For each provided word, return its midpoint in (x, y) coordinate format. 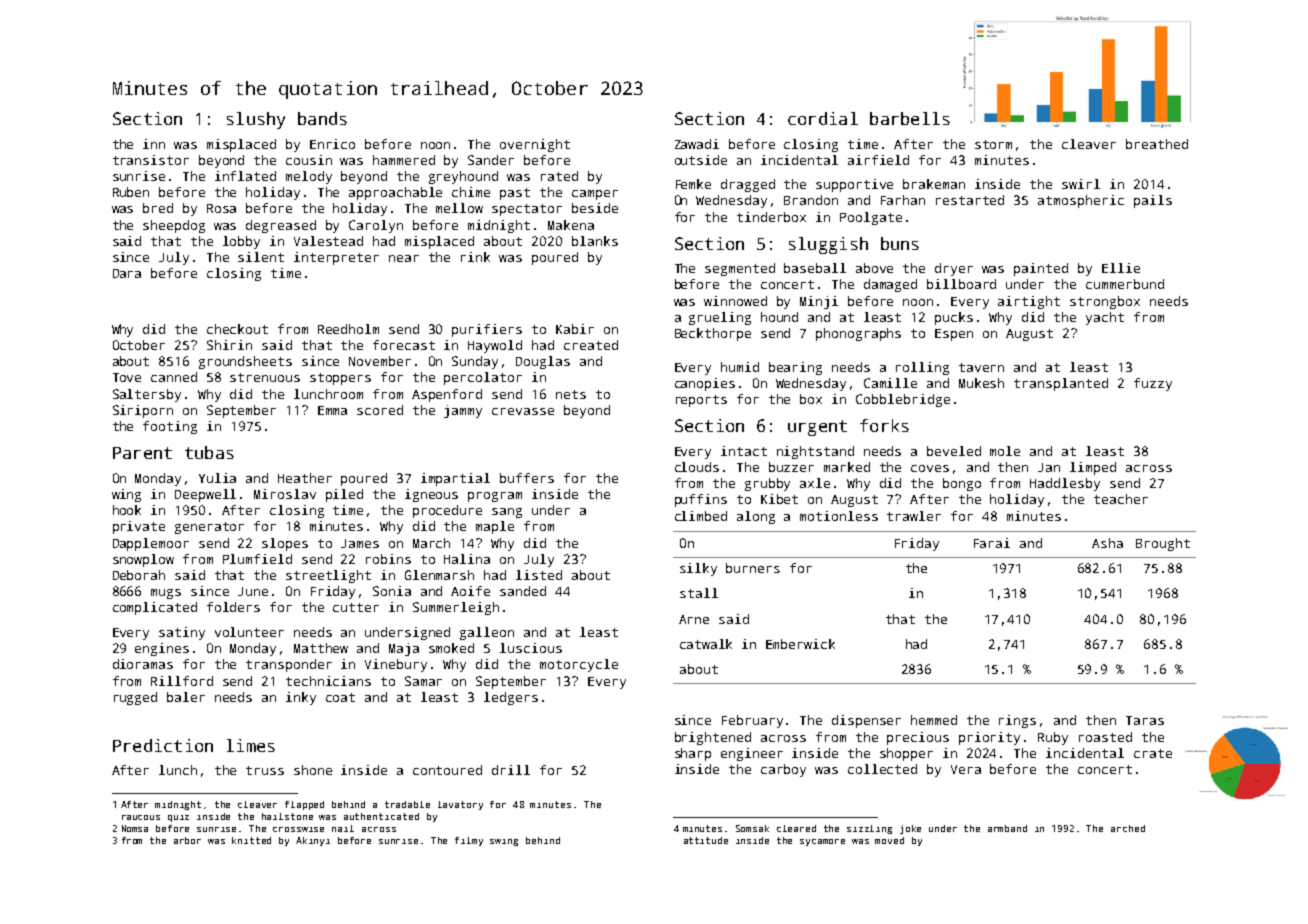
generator (209, 528)
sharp (693, 754)
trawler (914, 516)
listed (539, 575)
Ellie (1121, 268)
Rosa (221, 208)
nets (571, 394)
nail (343, 828)
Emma (332, 410)
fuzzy (1153, 384)
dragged (748, 185)
